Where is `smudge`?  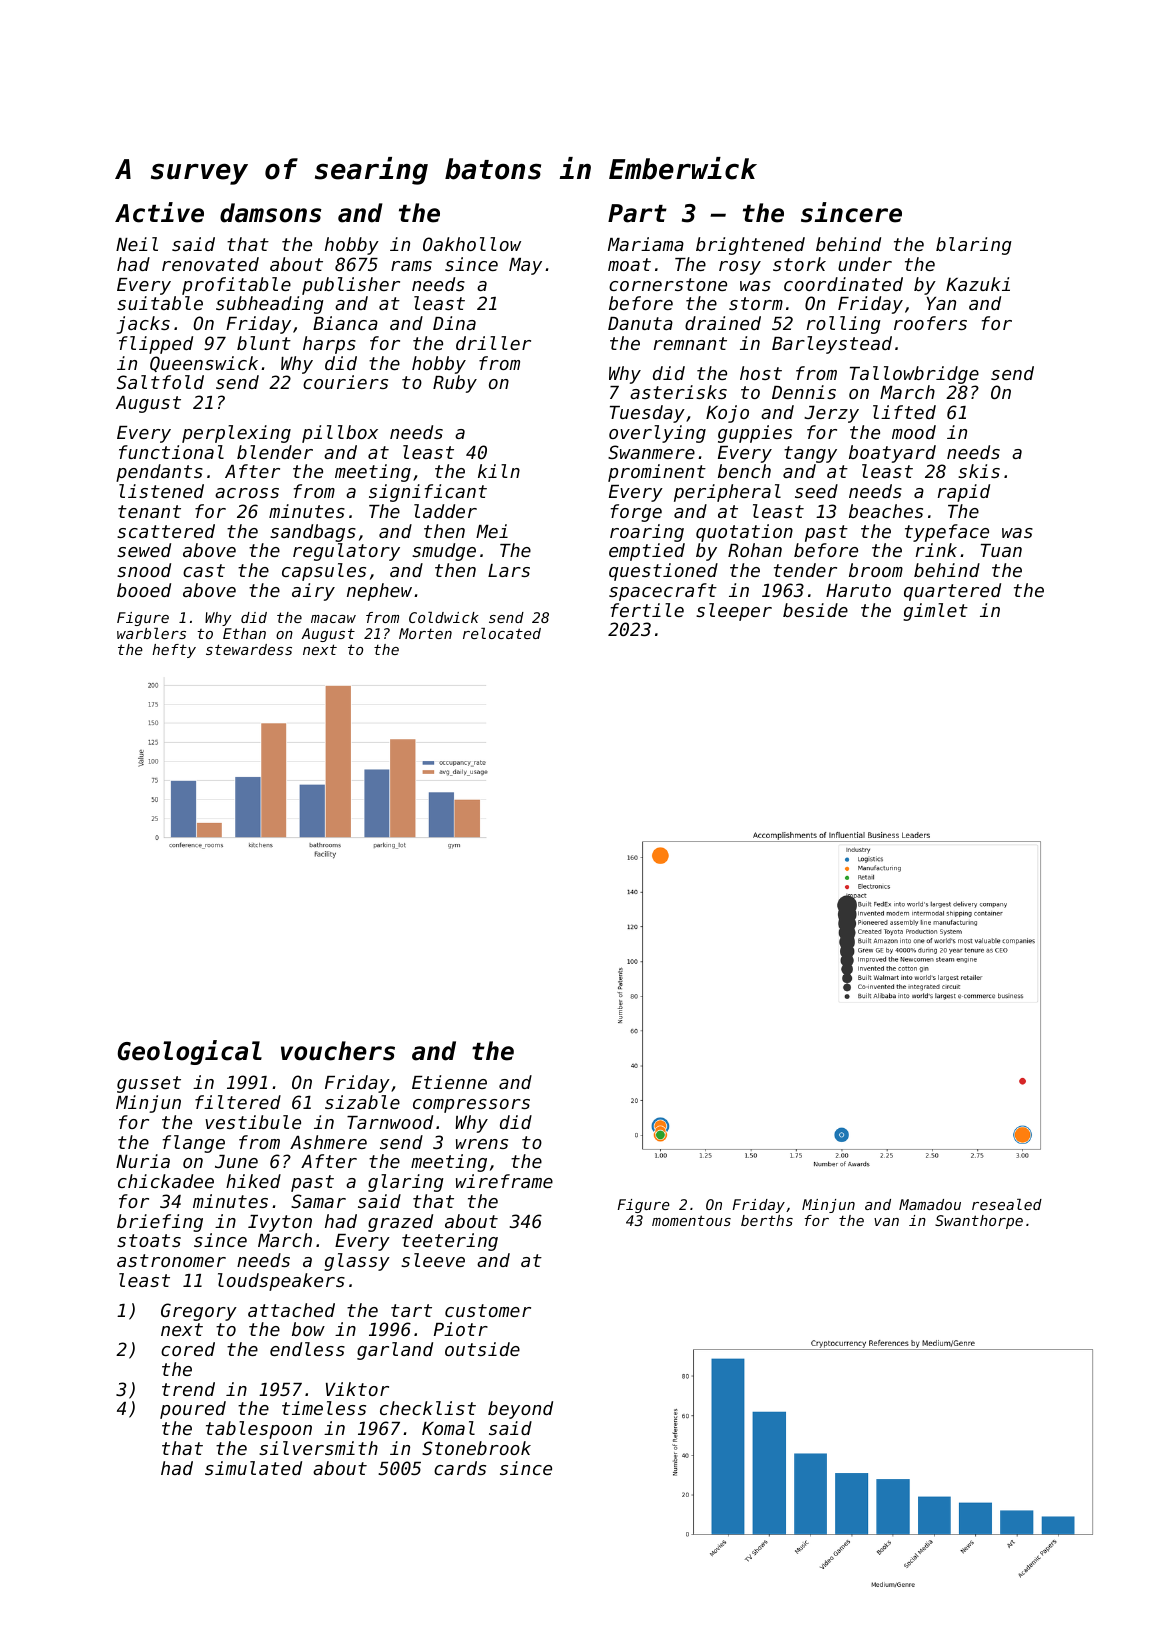
smudge is located at coordinates (444, 552).
